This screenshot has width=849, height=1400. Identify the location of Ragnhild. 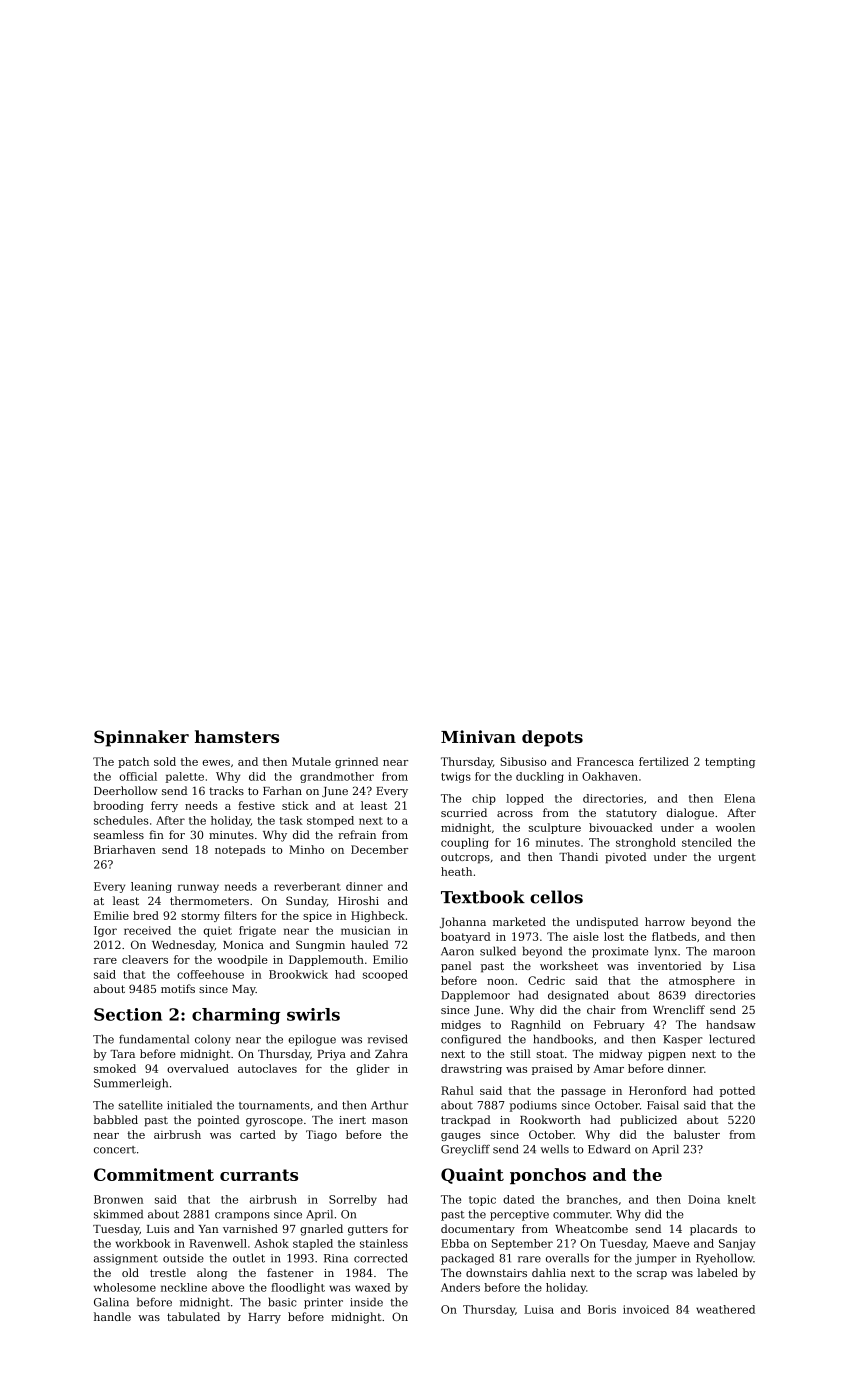
(536, 1025).
